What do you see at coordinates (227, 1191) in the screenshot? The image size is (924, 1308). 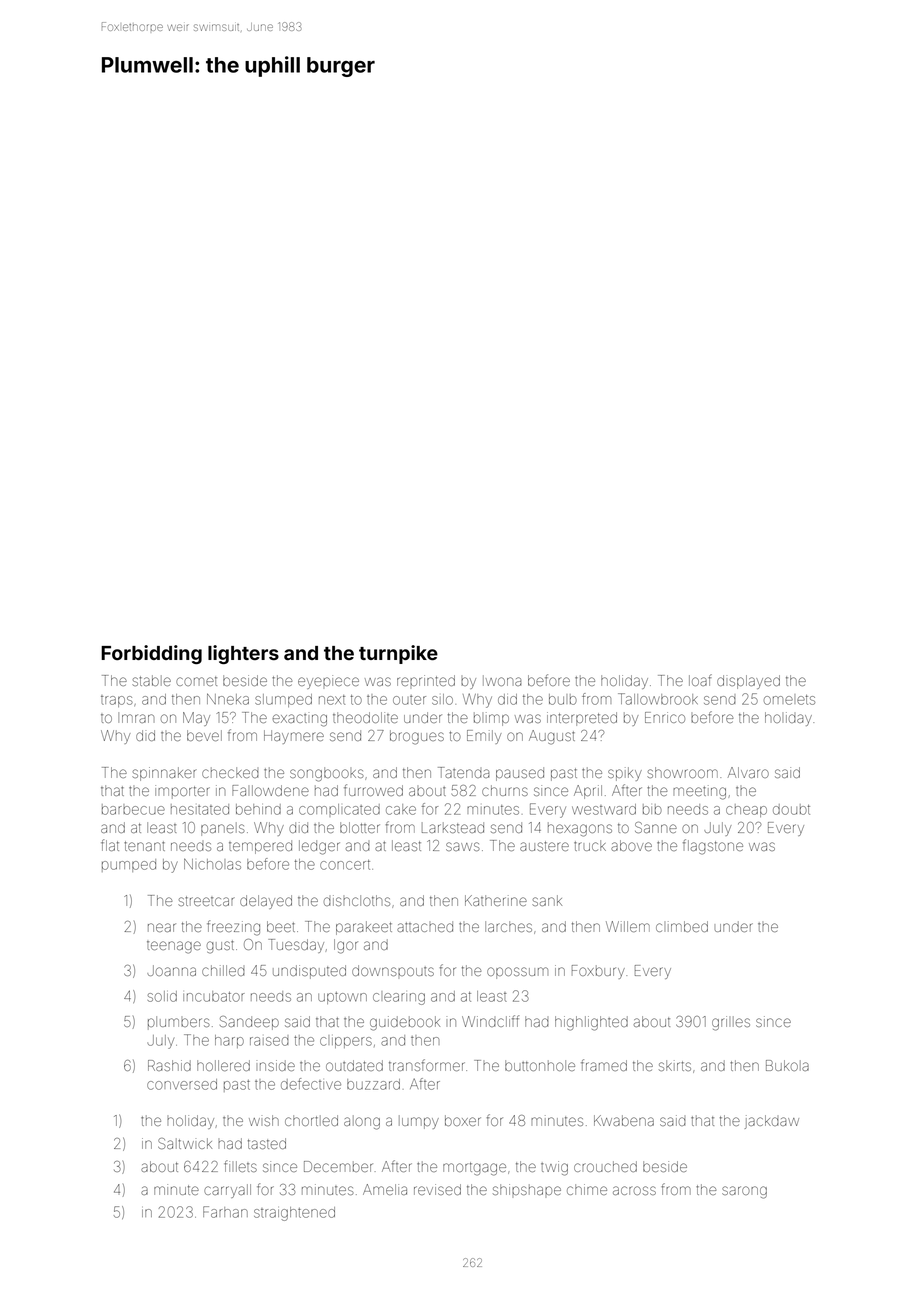 I see `carryall` at bounding box center [227, 1191].
